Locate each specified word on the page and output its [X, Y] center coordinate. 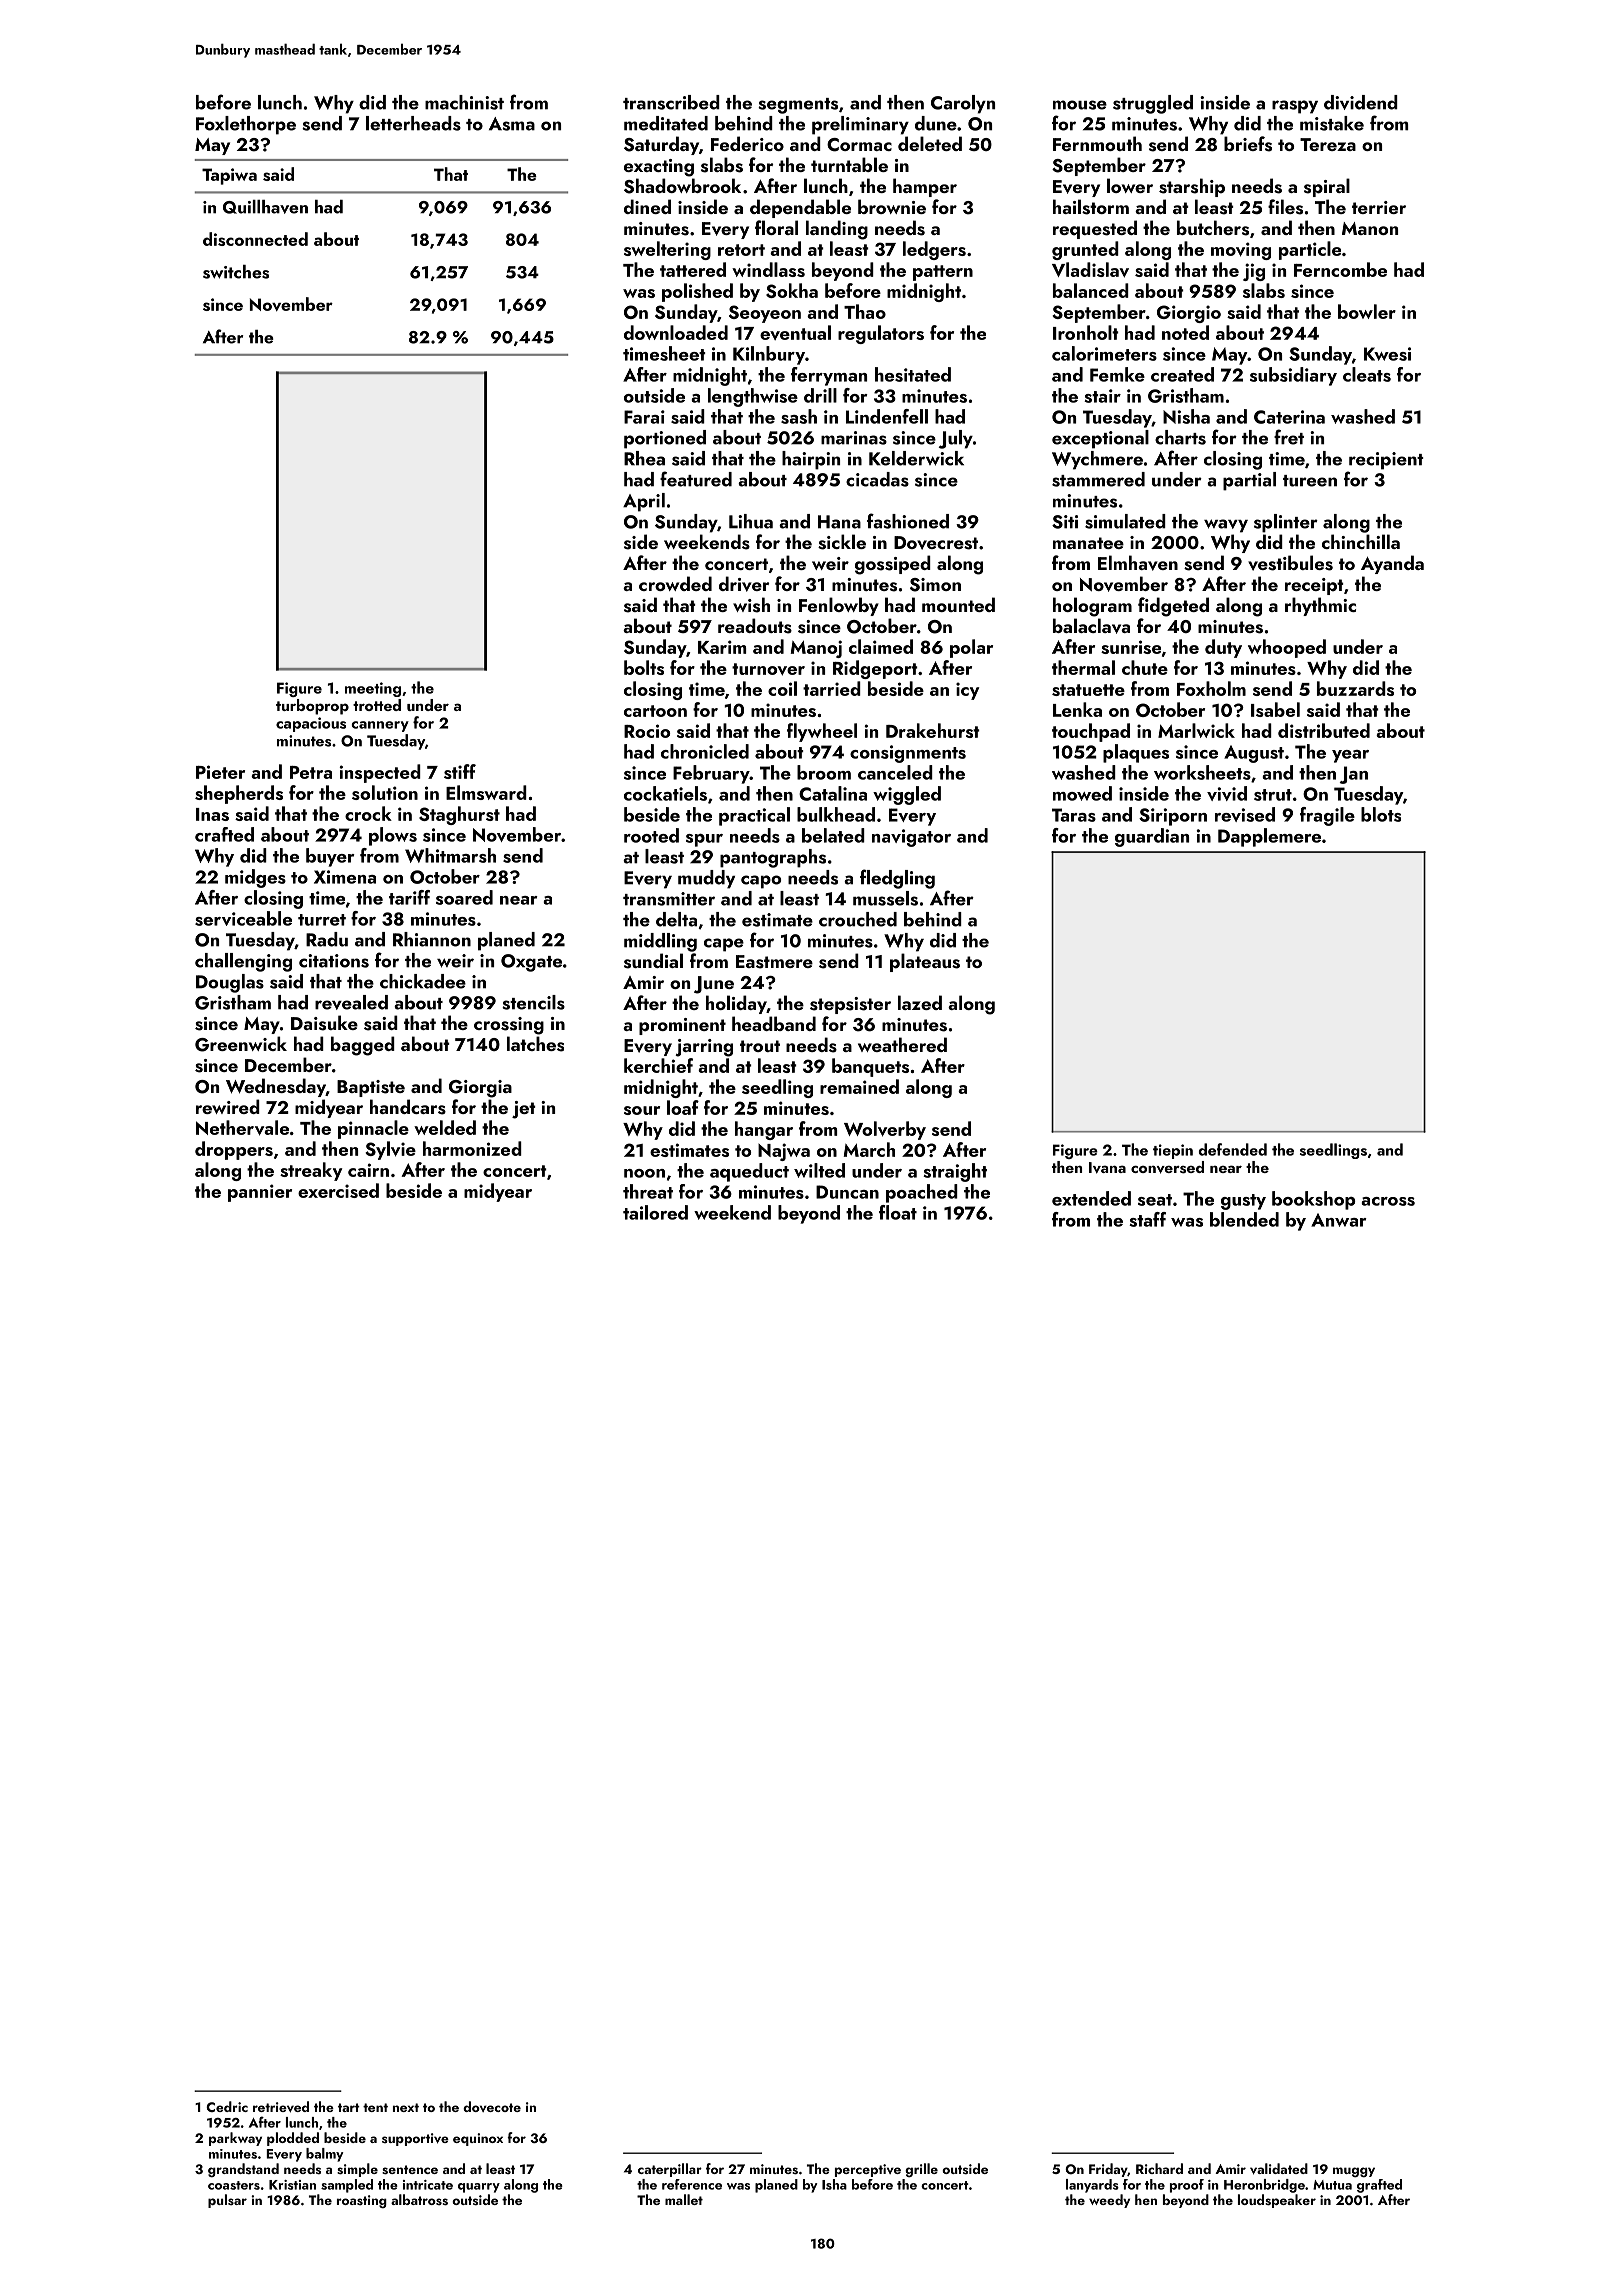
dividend [1361, 102]
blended [1244, 1219]
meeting [373, 689]
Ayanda [1392, 564]
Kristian [292, 2185]
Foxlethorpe [246, 125]
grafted [1379, 2186]
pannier [260, 1193]
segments [798, 106]
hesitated [913, 374]
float [898, 1212]
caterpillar [670, 2170]
